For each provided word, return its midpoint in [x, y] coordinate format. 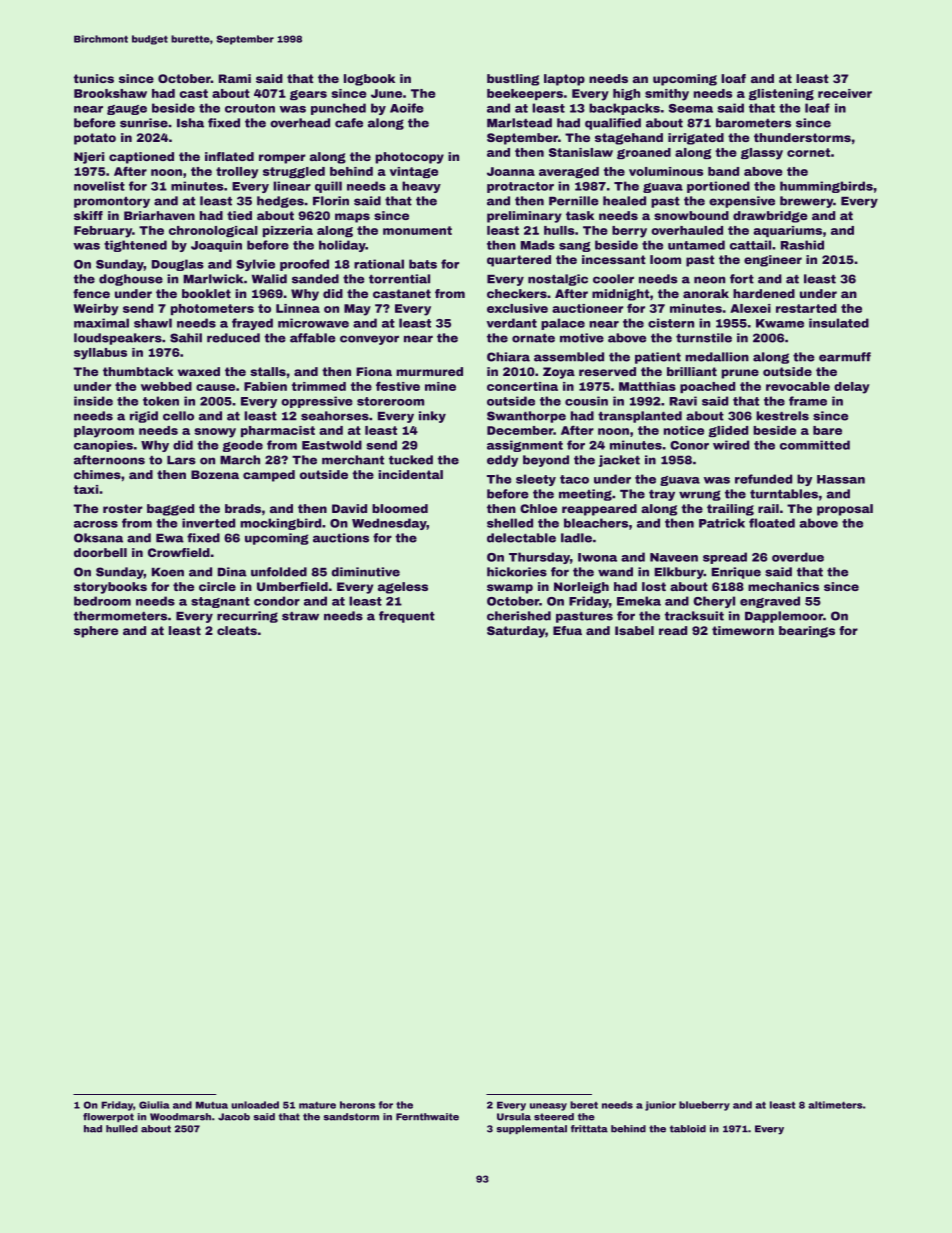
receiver [845, 93]
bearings [807, 632]
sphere [96, 632]
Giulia [154, 1105]
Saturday [516, 632]
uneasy [548, 1107]
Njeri [89, 158]
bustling [513, 80]
